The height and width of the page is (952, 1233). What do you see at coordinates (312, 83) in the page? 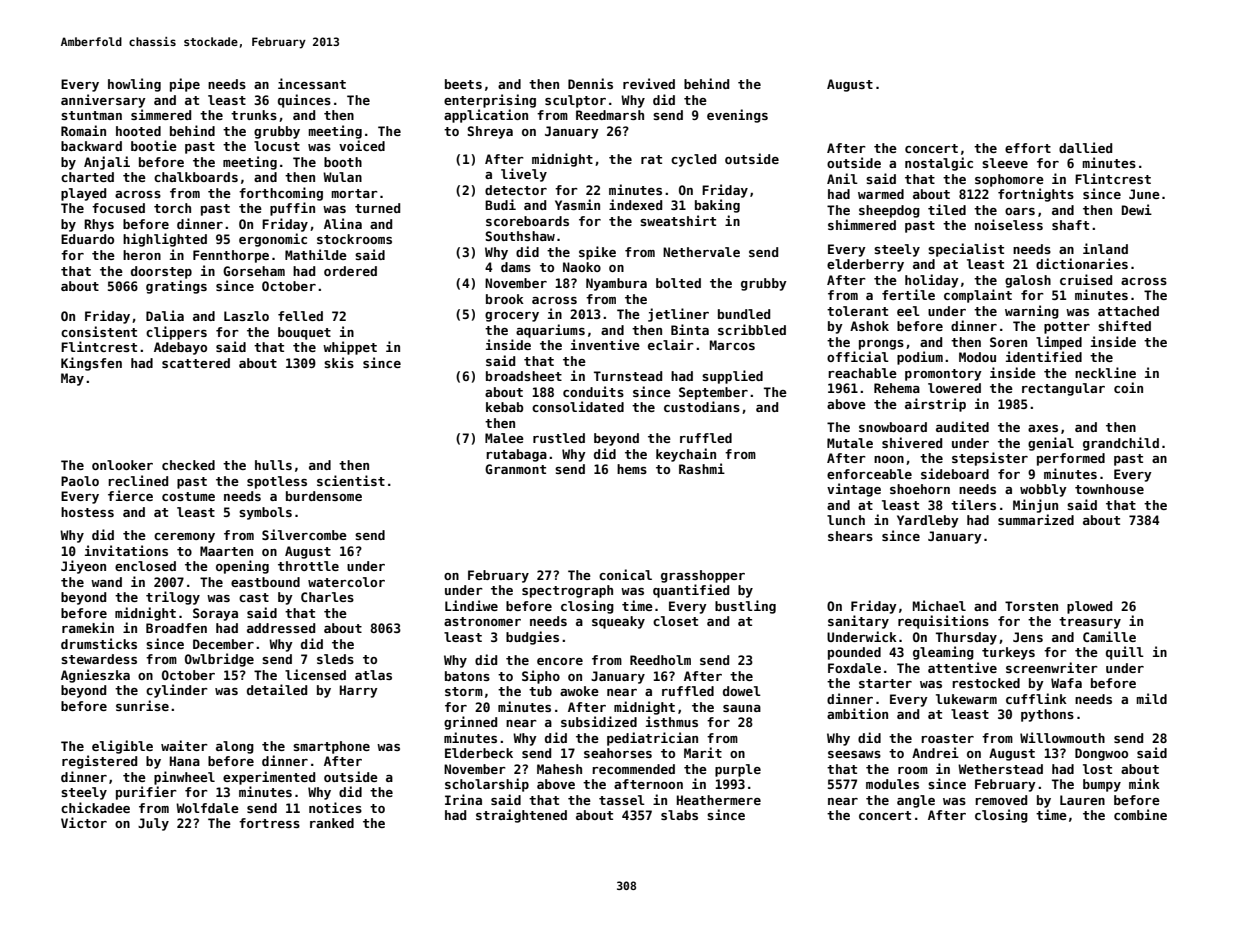
I see `incessant` at bounding box center [312, 83].
